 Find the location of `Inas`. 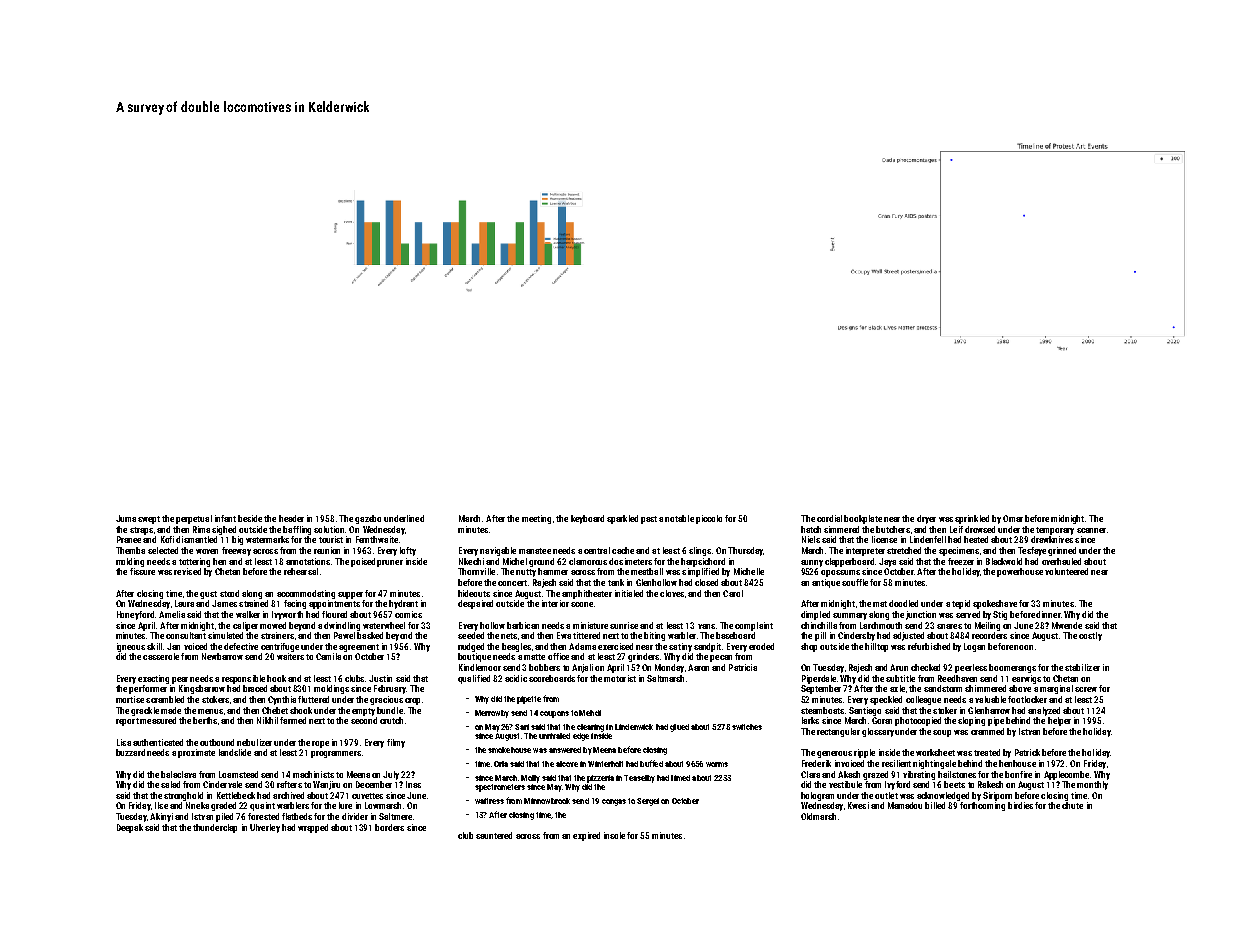

Inas is located at coordinates (413, 784).
